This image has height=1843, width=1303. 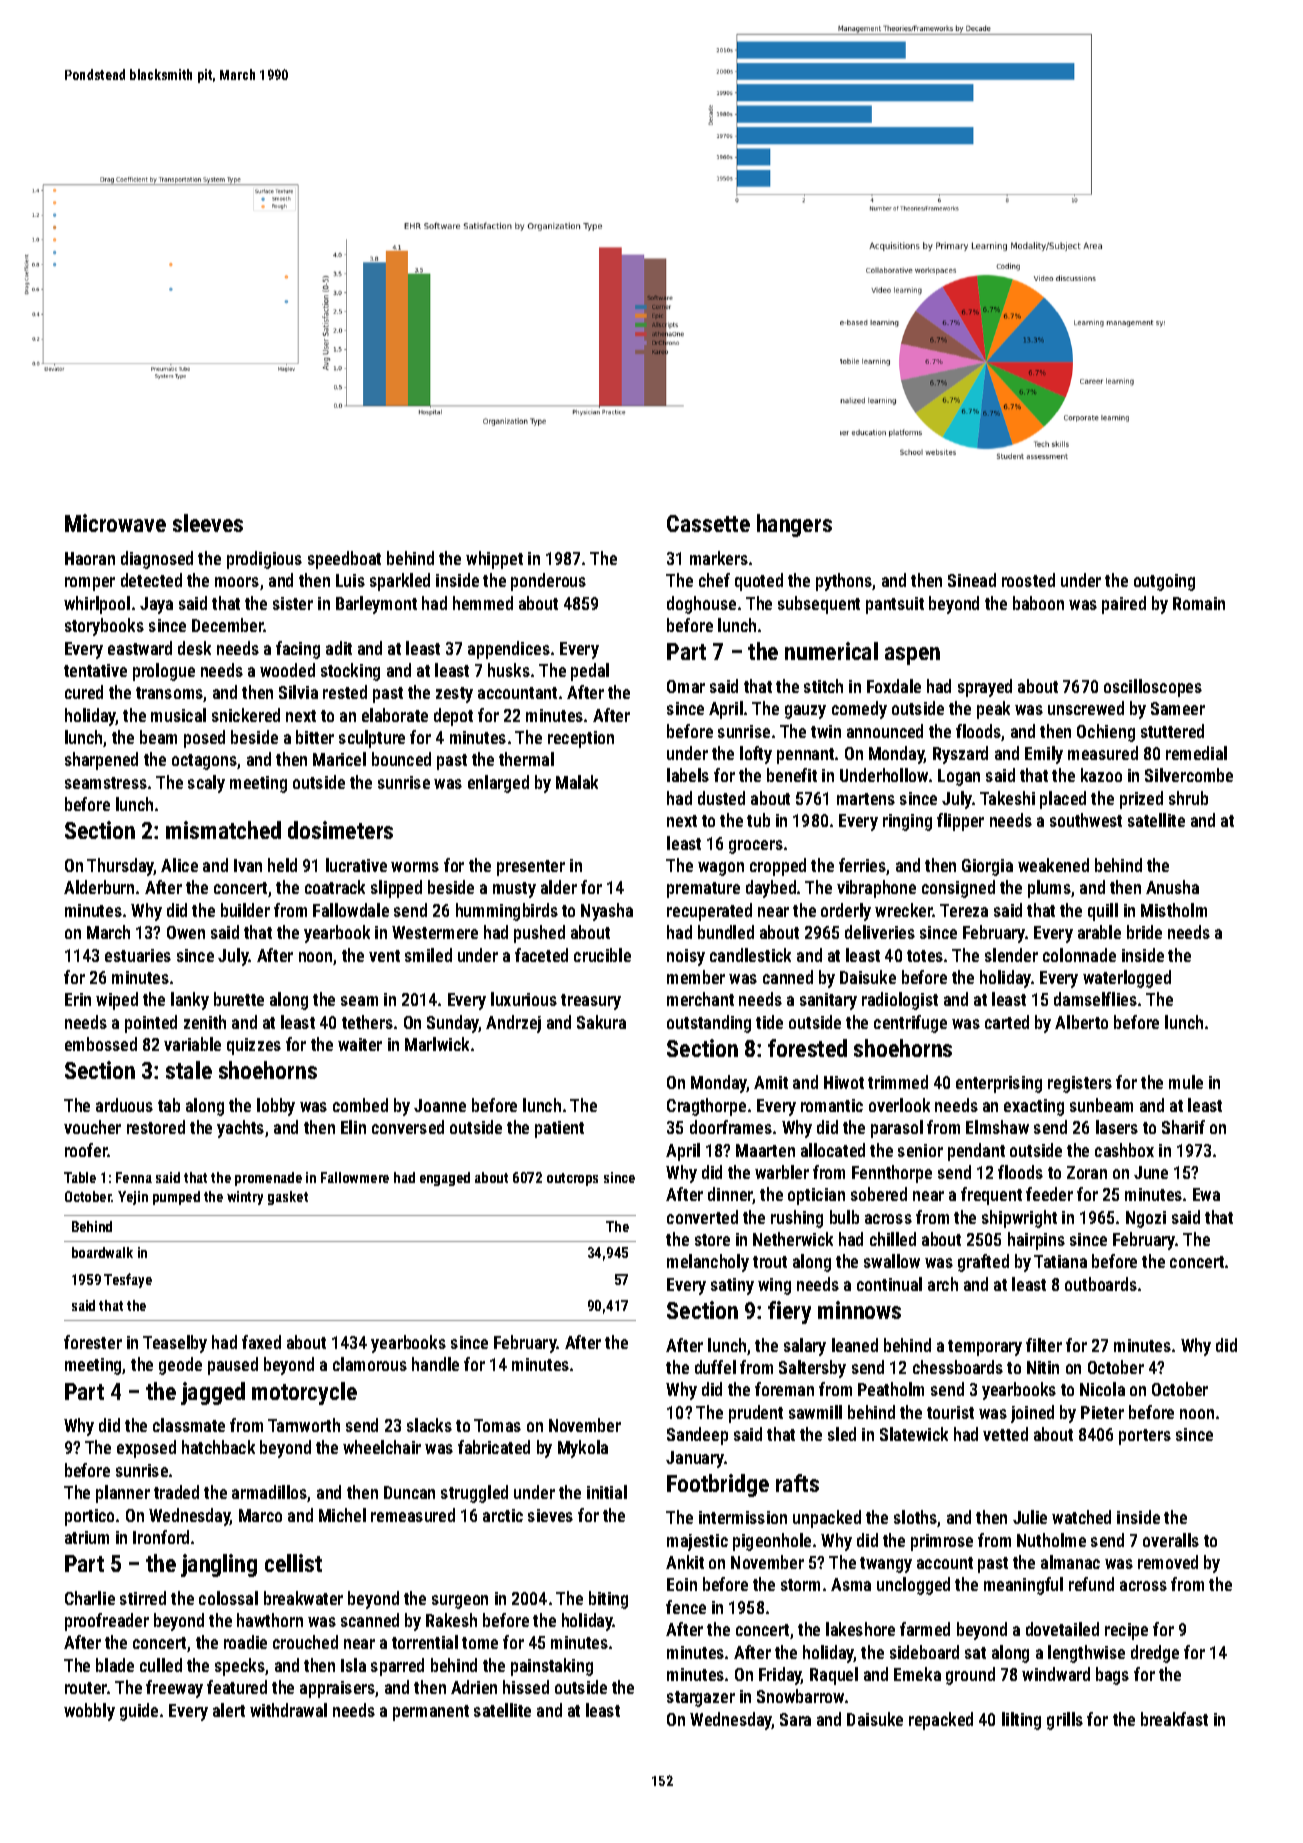 What do you see at coordinates (254, 1046) in the image?
I see `quizzes` at bounding box center [254, 1046].
